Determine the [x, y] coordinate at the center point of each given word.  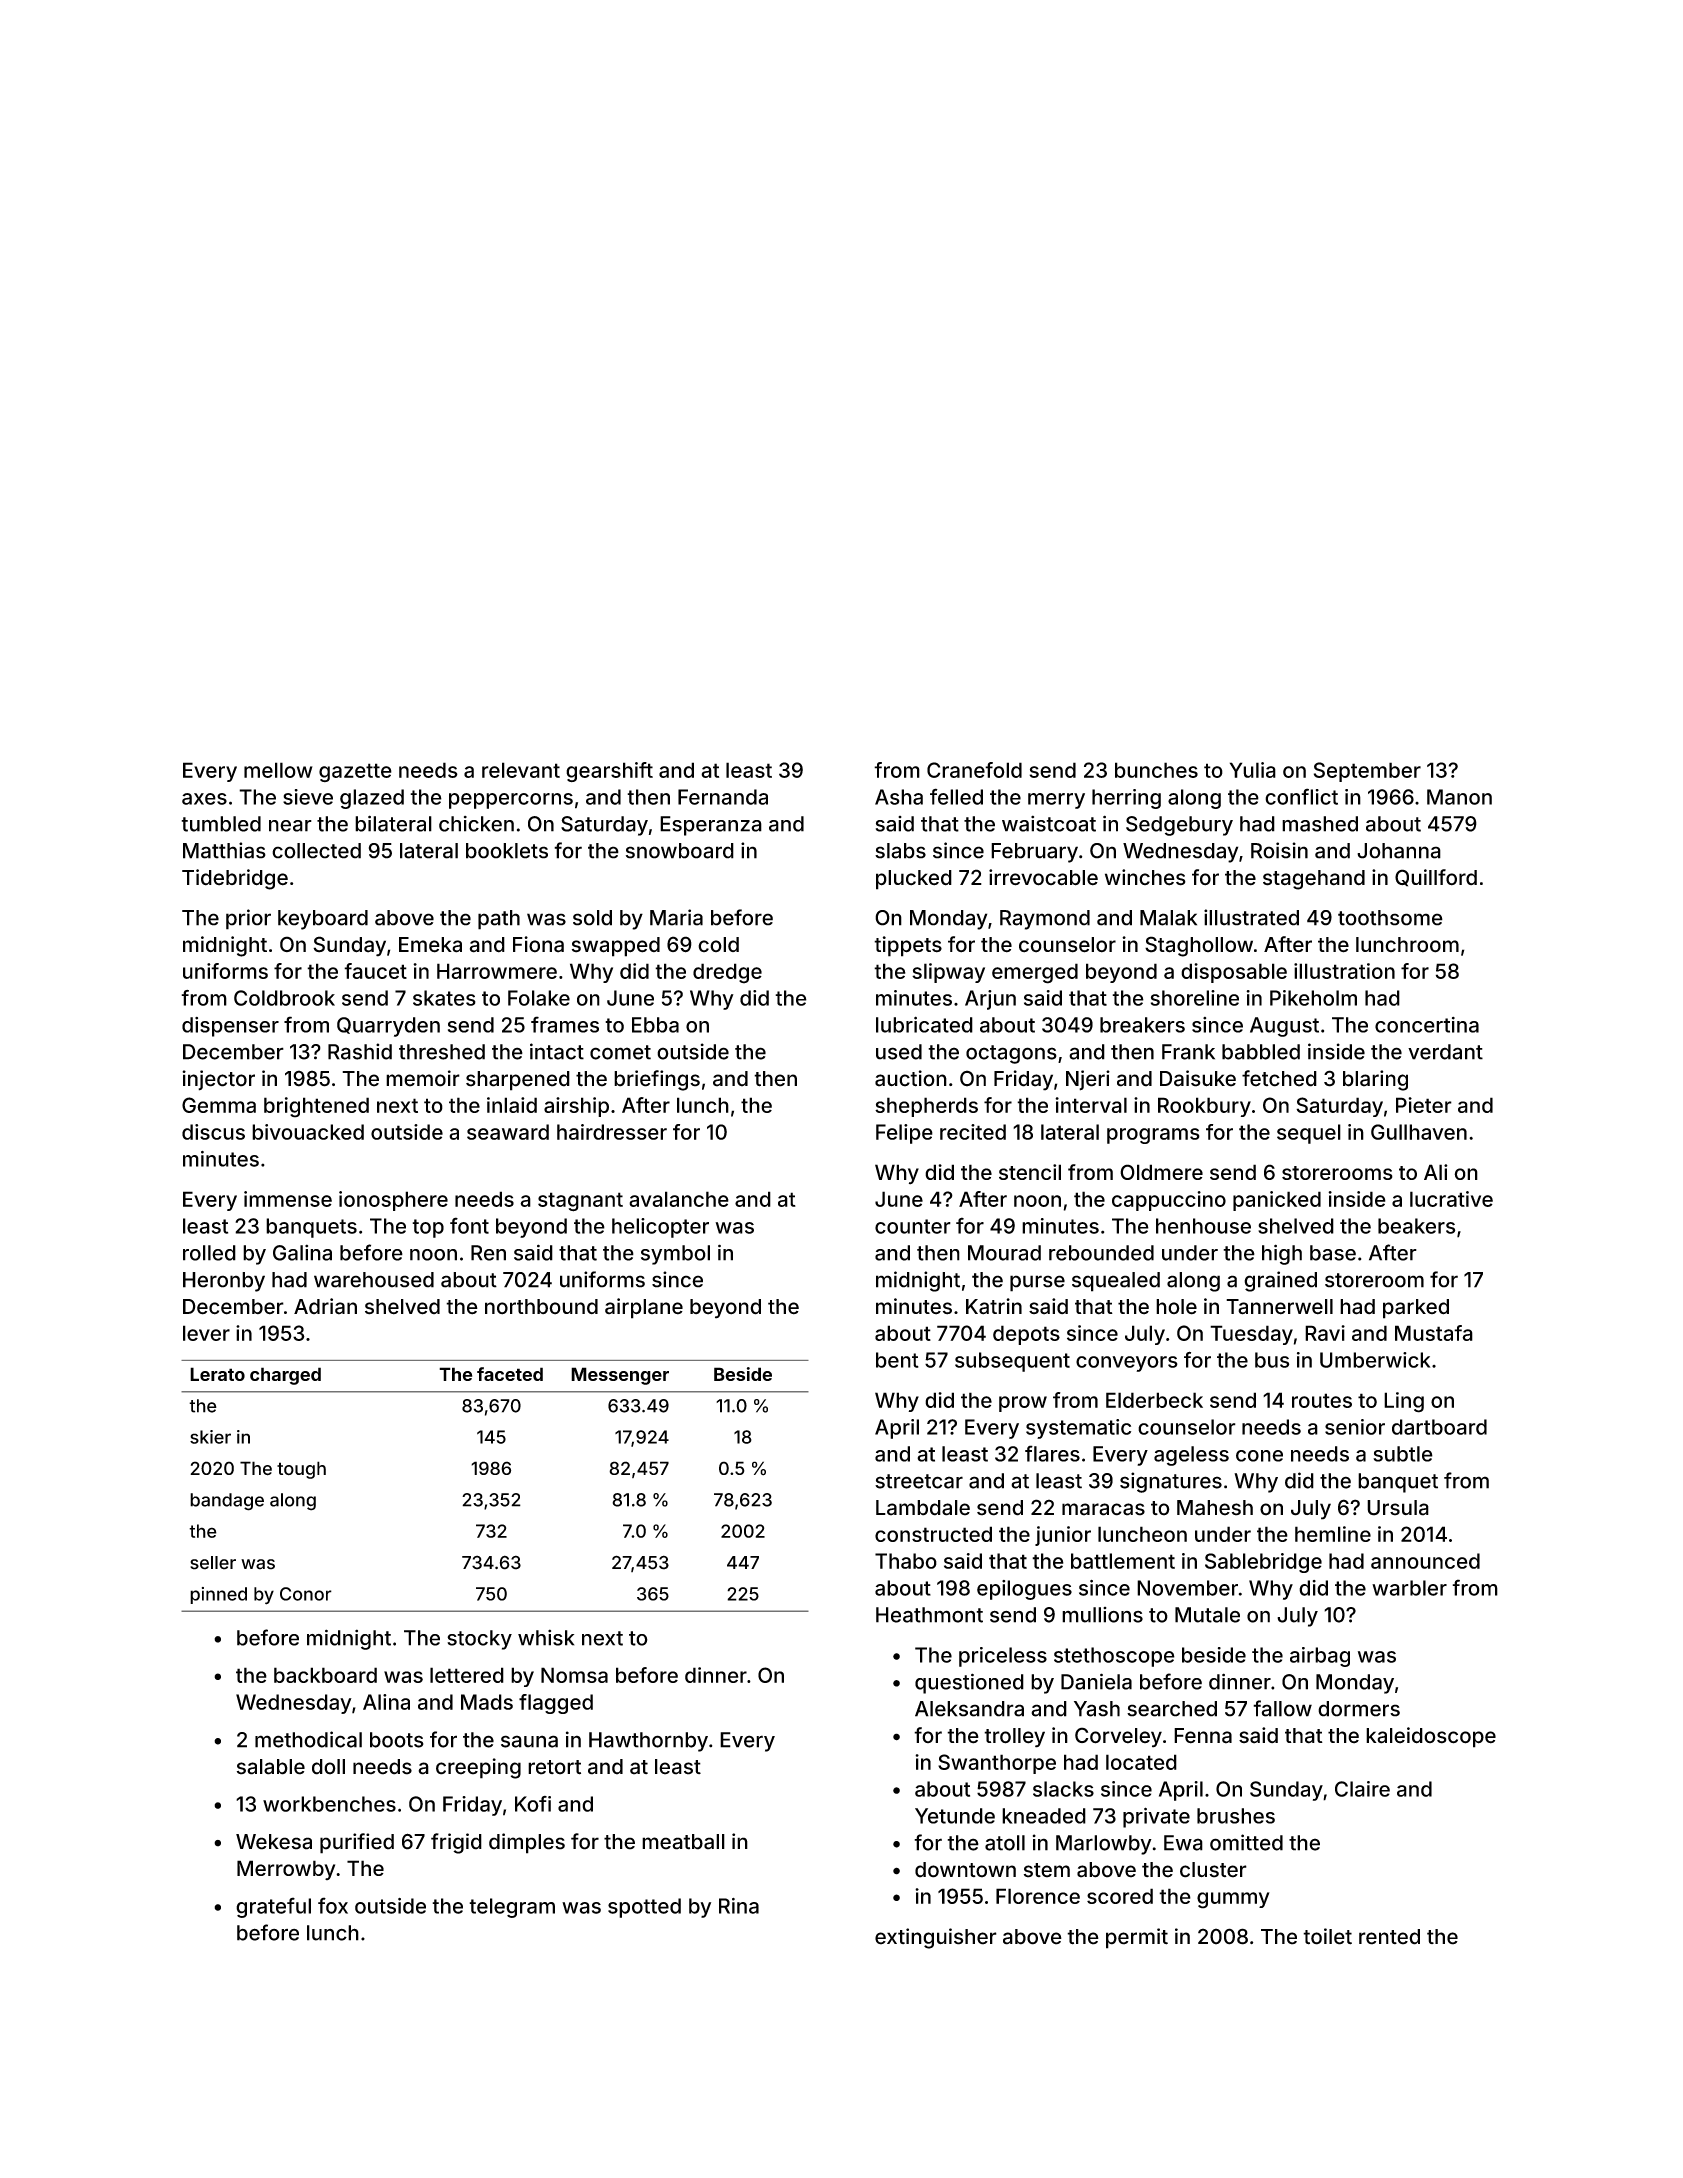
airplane [644, 1308]
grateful [273, 1907]
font [469, 1225]
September [1367, 772]
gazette [355, 772]
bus [1272, 1360]
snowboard [680, 851]
